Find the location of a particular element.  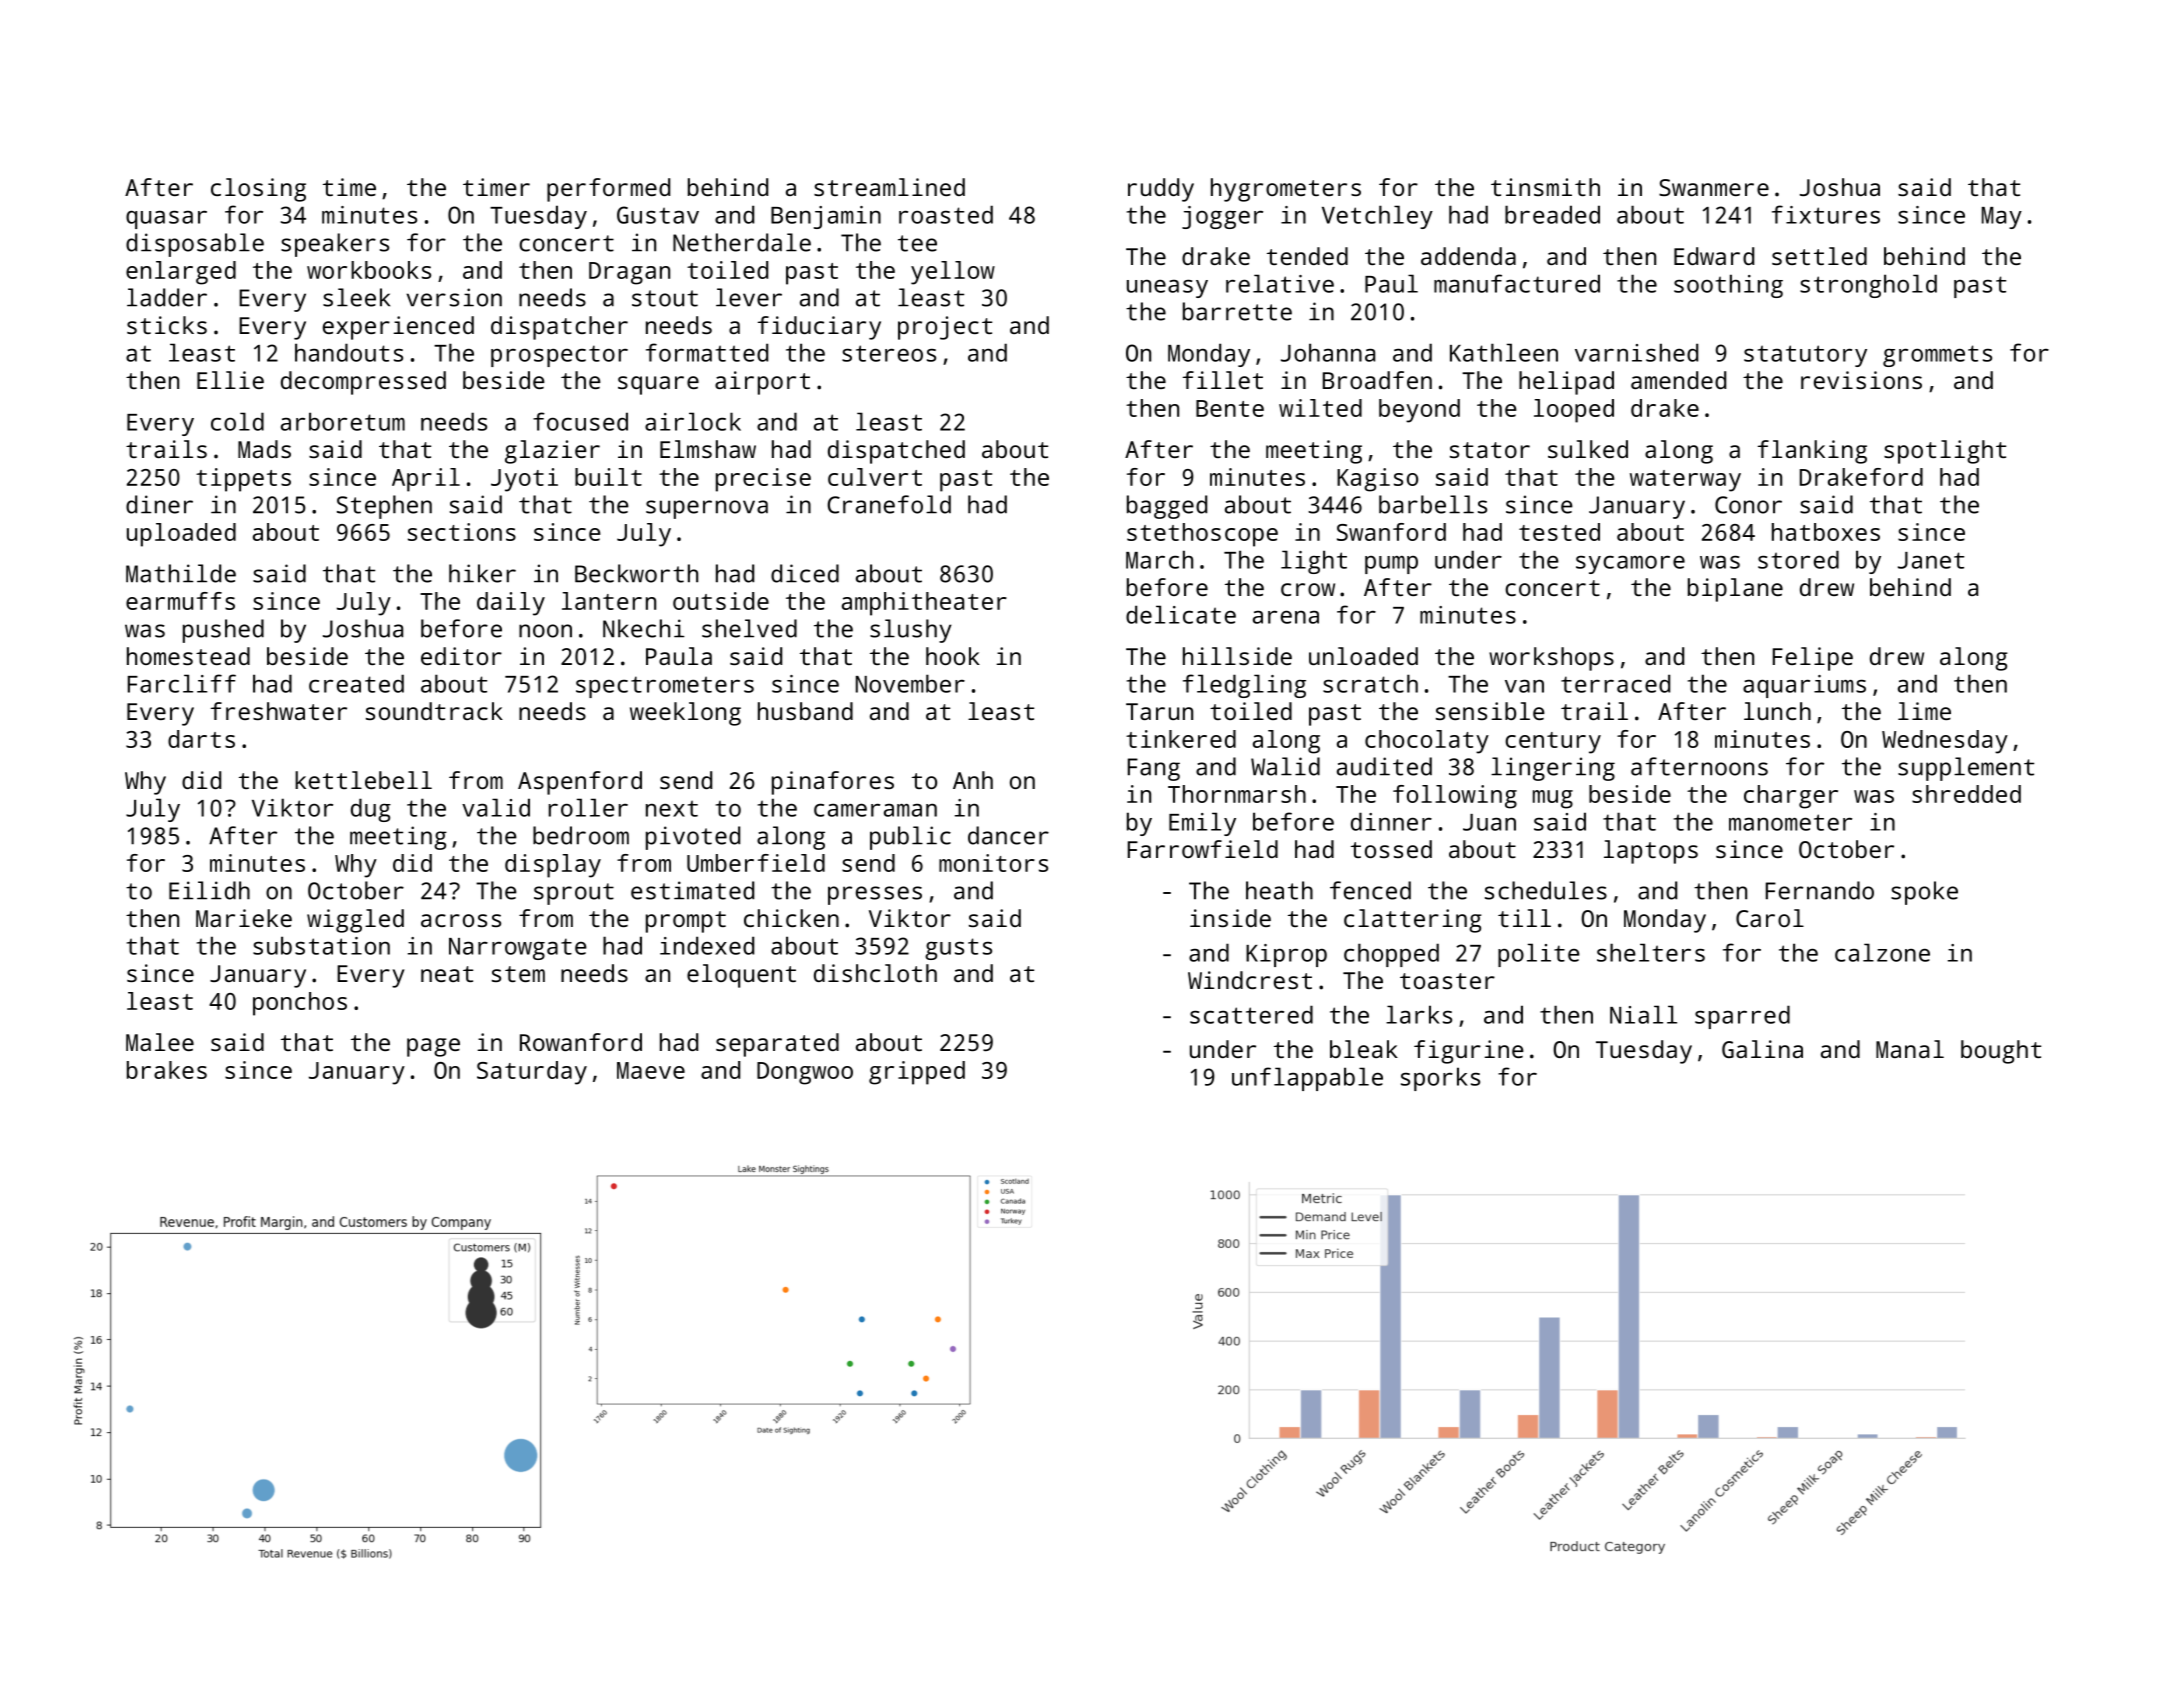

diner is located at coordinates (159, 504).
